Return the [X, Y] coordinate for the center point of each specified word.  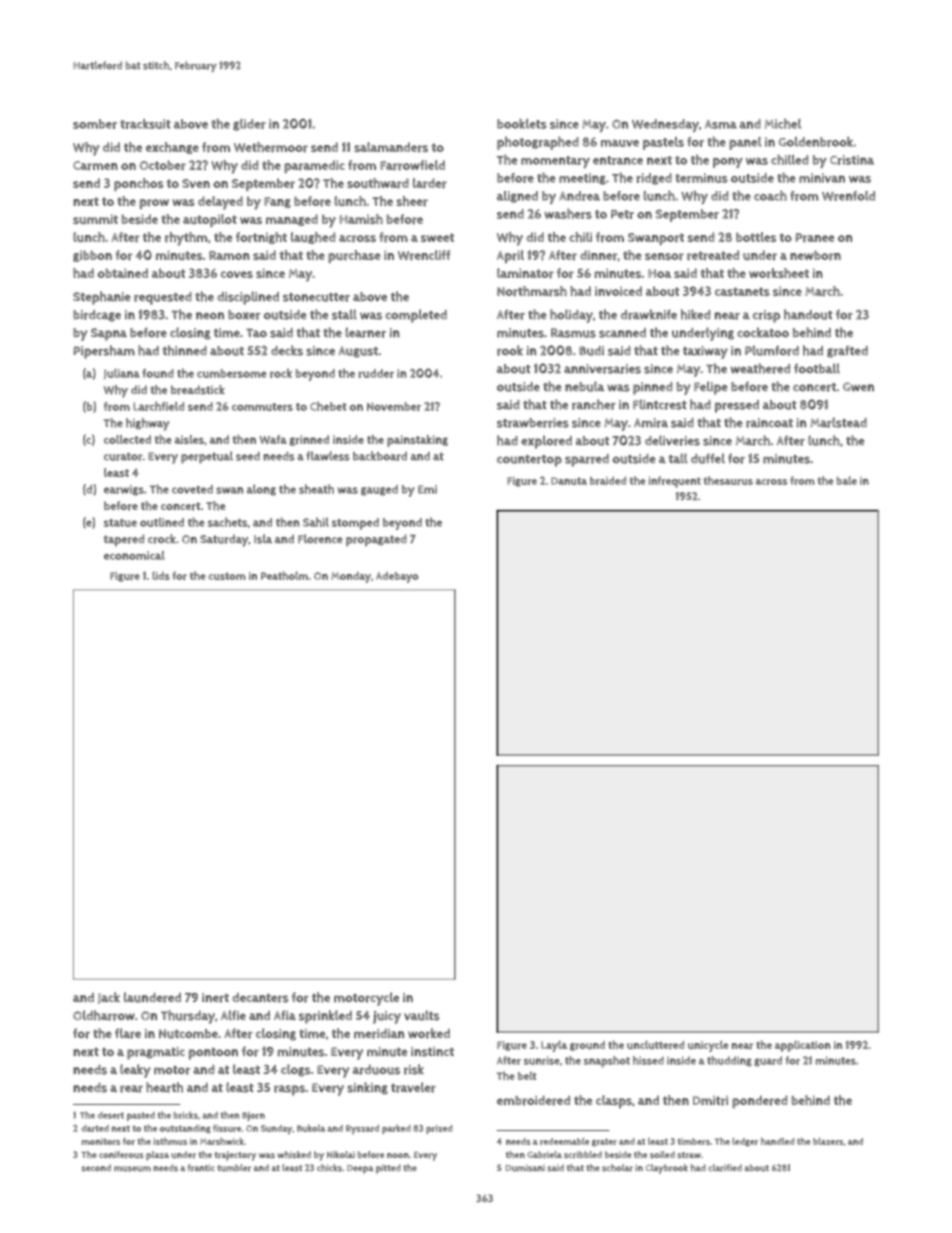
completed [416, 316]
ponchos [138, 184]
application [803, 1046]
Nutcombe [188, 1034]
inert [215, 998]
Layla [554, 1046]
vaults [422, 1015]
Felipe [711, 388]
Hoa [659, 273]
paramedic [314, 166]
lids [161, 575]
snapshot [607, 1062]
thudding [729, 1061]
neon [210, 316]
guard [768, 1061]
